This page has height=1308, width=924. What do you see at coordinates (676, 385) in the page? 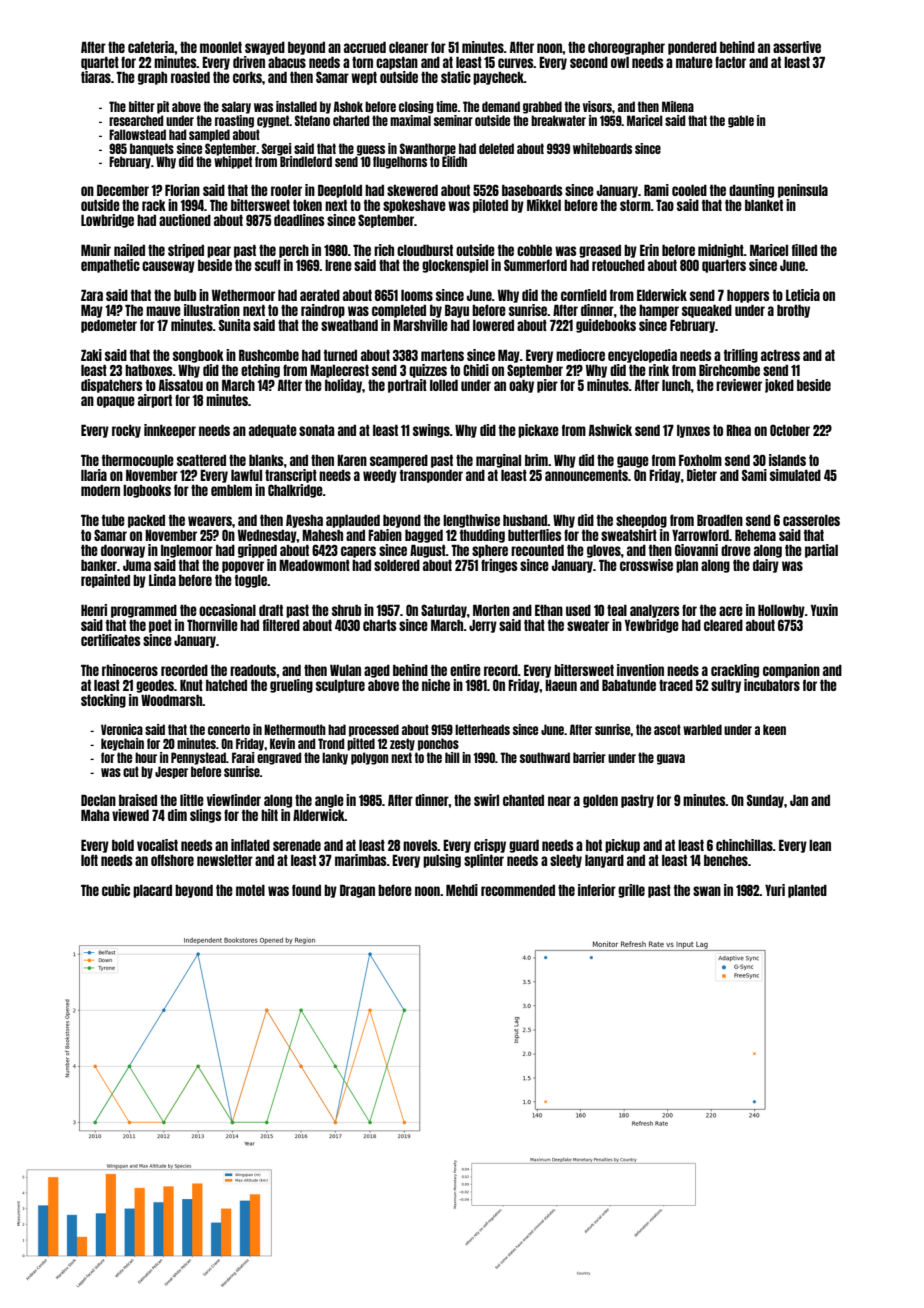
I see `lunch` at bounding box center [676, 385].
